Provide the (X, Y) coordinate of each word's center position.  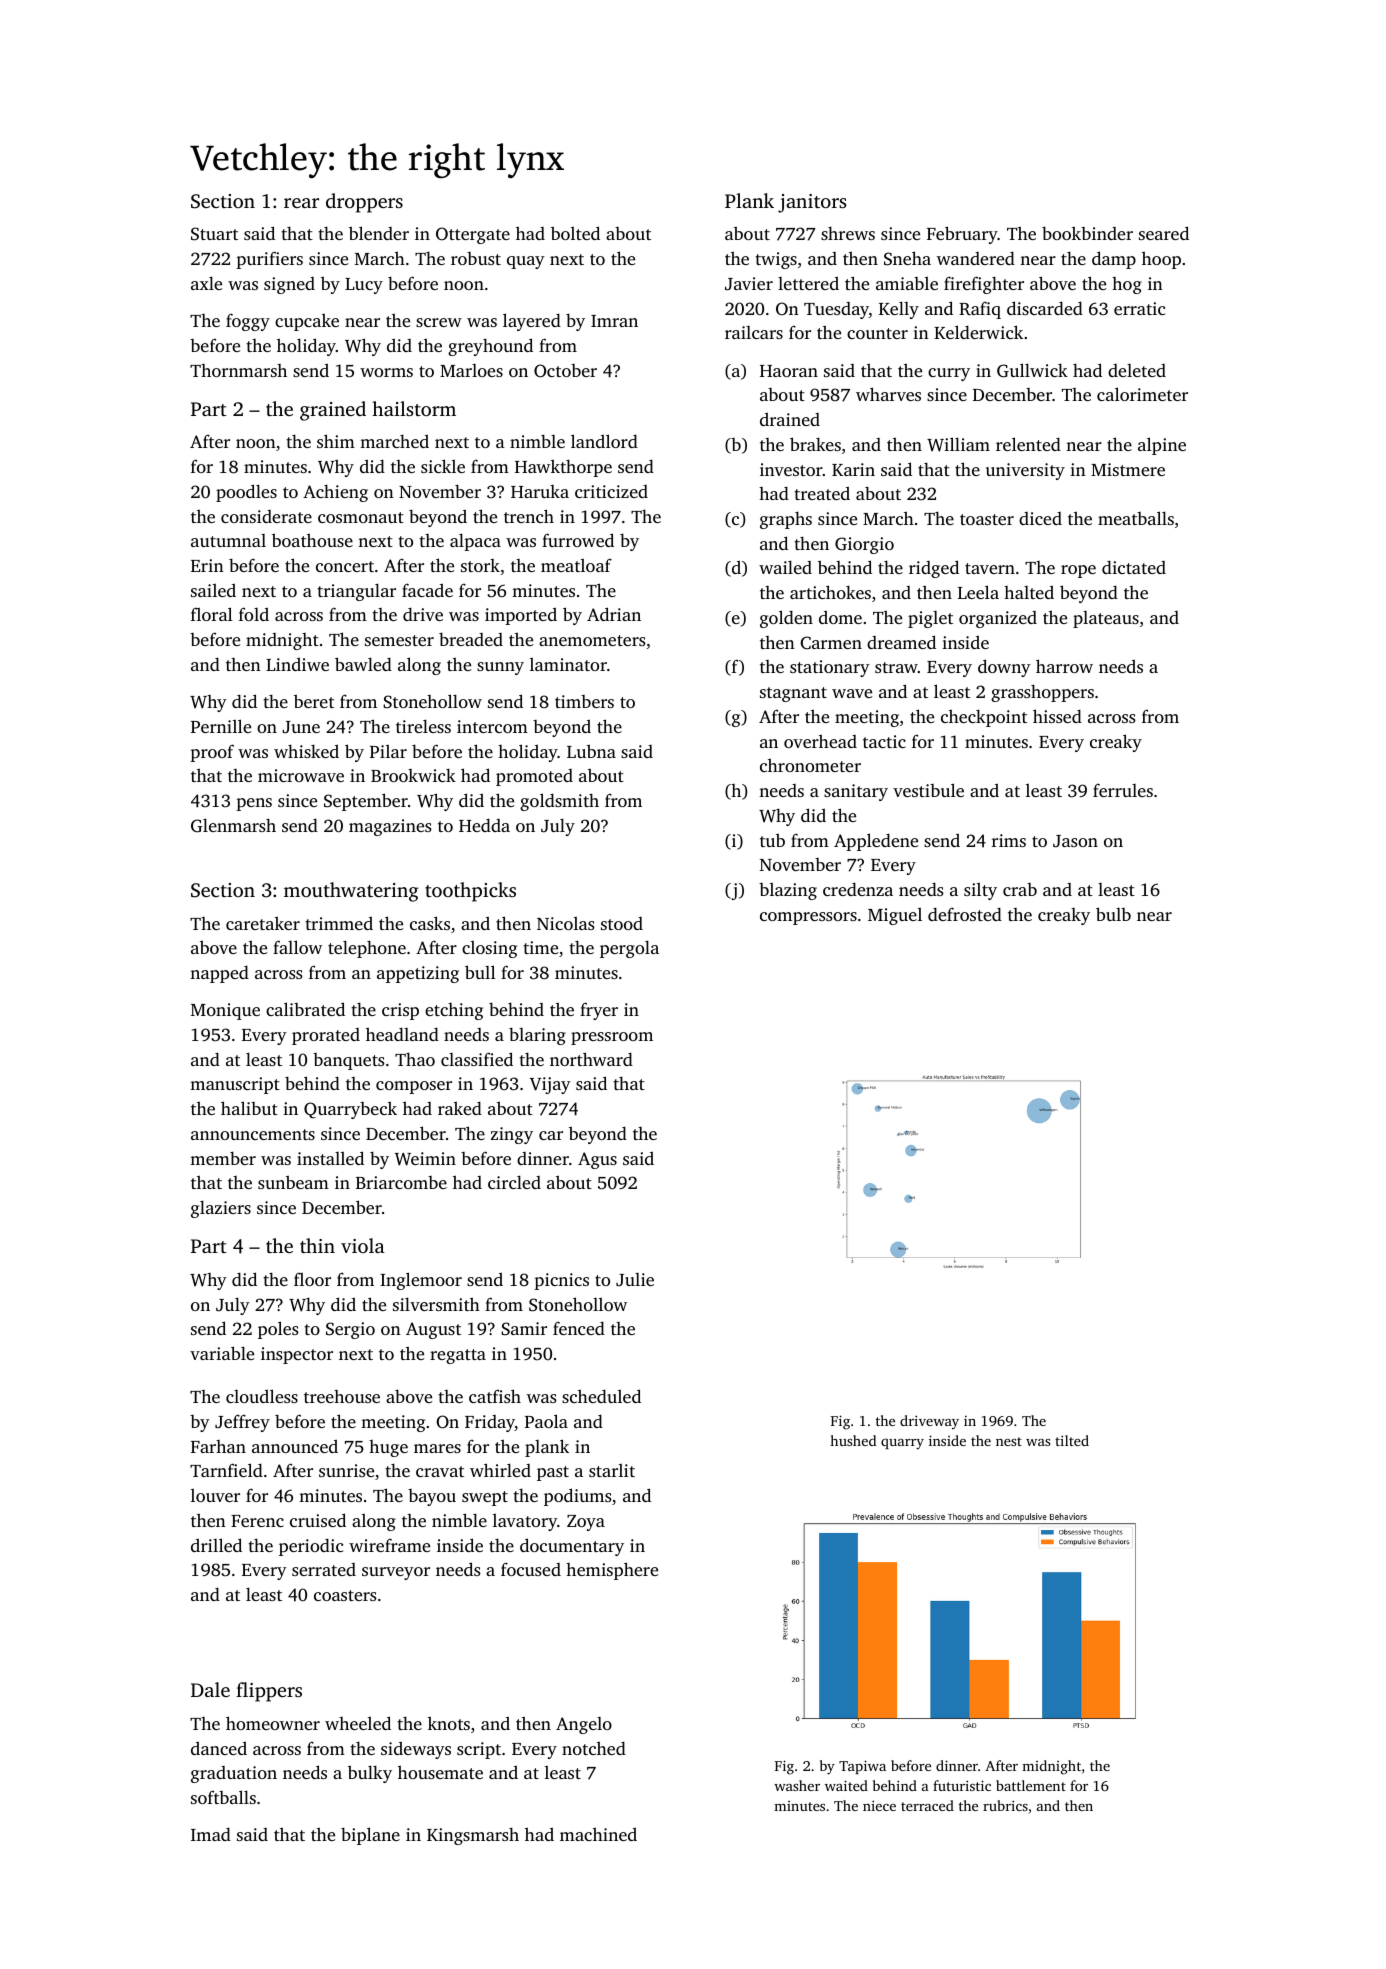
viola (363, 1245)
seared (1164, 233)
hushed (853, 1440)
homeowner (273, 1723)
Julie (635, 1280)
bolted (575, 233)
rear (301, 203)
